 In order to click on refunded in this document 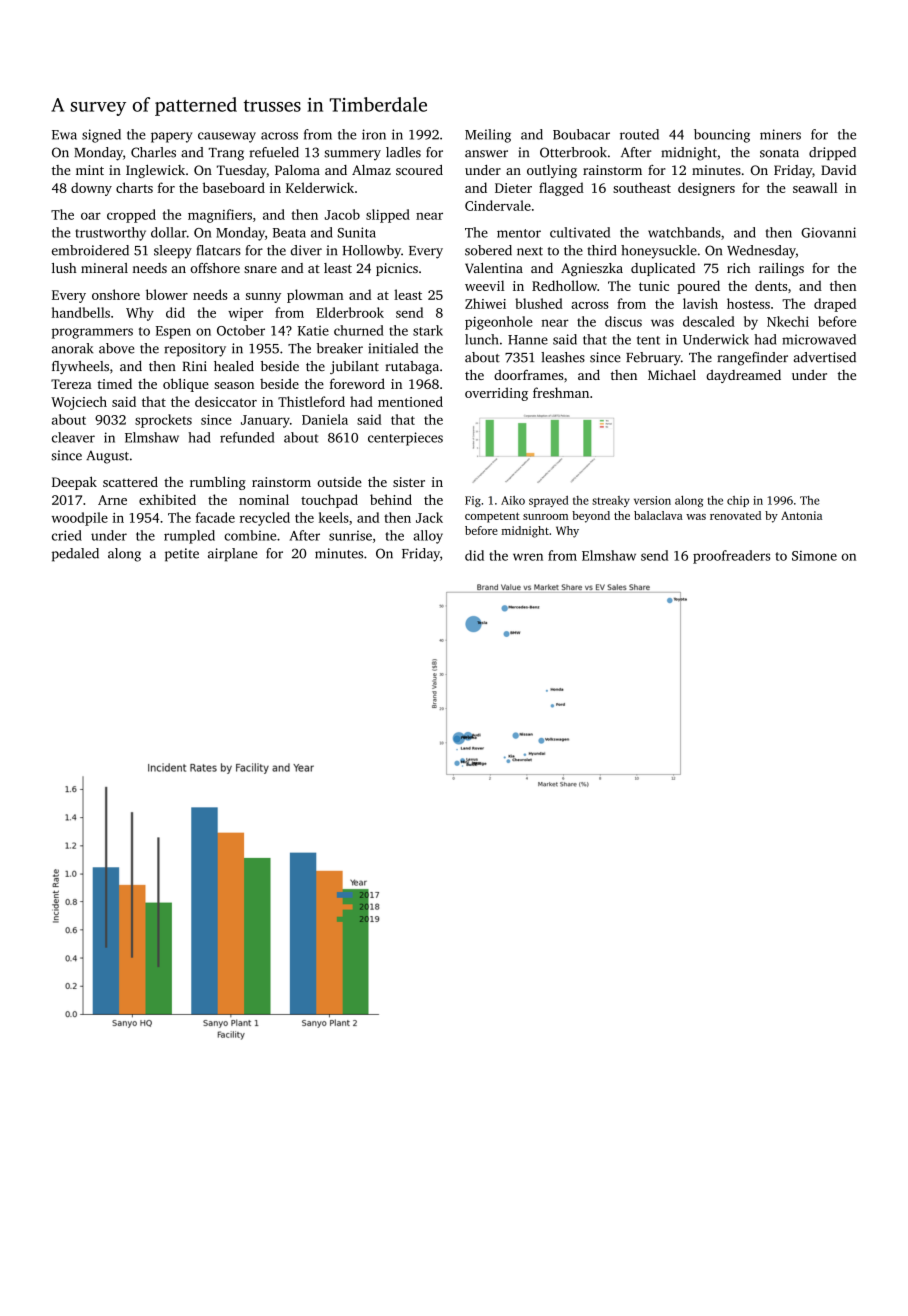, I will do `click(247, 437)`.
